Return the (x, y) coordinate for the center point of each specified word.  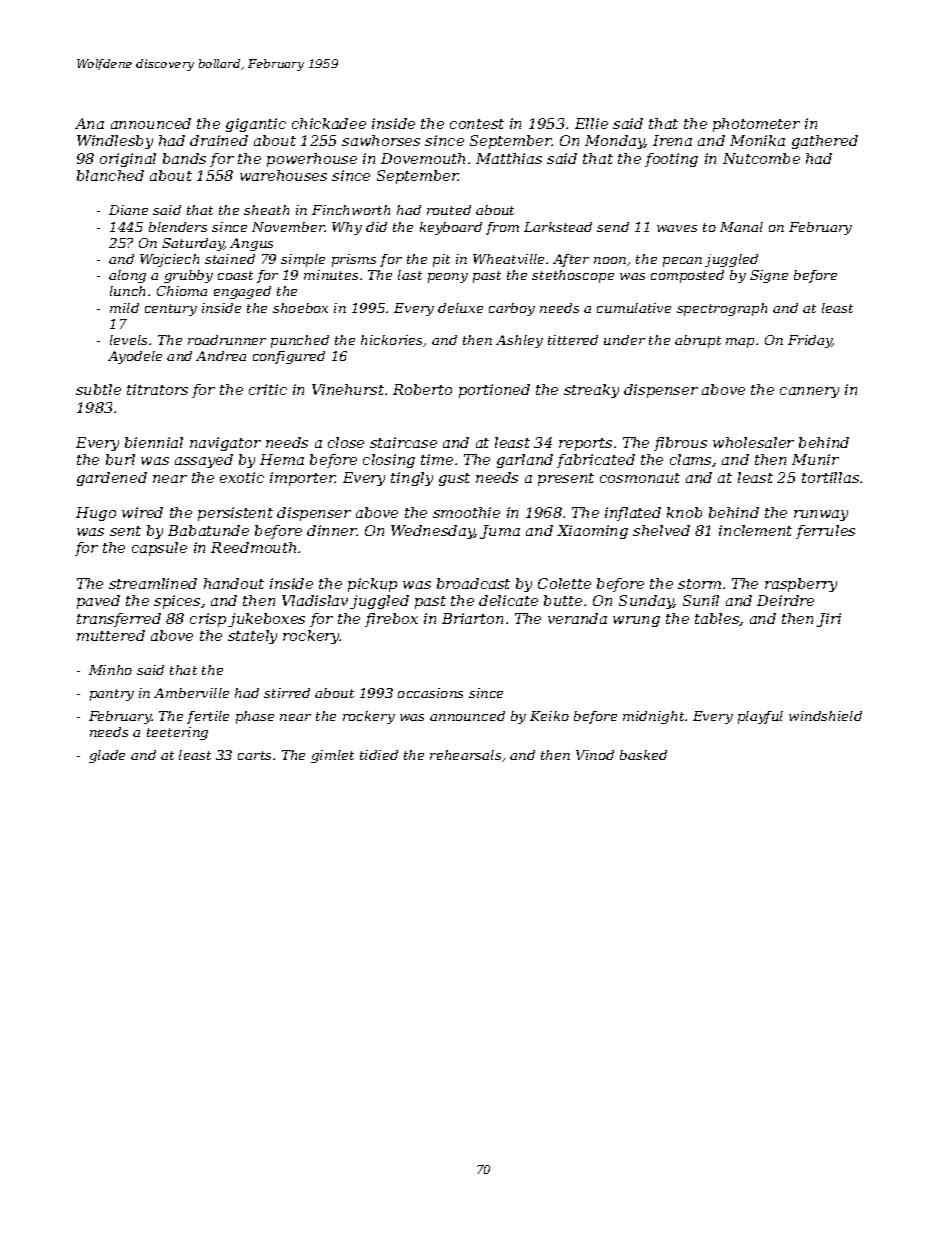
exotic (242, 477)
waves (677, 228)
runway (821, 515)
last (410, 275)
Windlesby (115, 142)
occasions (430, 693)
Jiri (829, 620)
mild (124, 308)
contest (477, 124)
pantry (112, 695)
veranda (577, 618)
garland (525, 461)
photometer (756, 125)
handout (234, 583)
